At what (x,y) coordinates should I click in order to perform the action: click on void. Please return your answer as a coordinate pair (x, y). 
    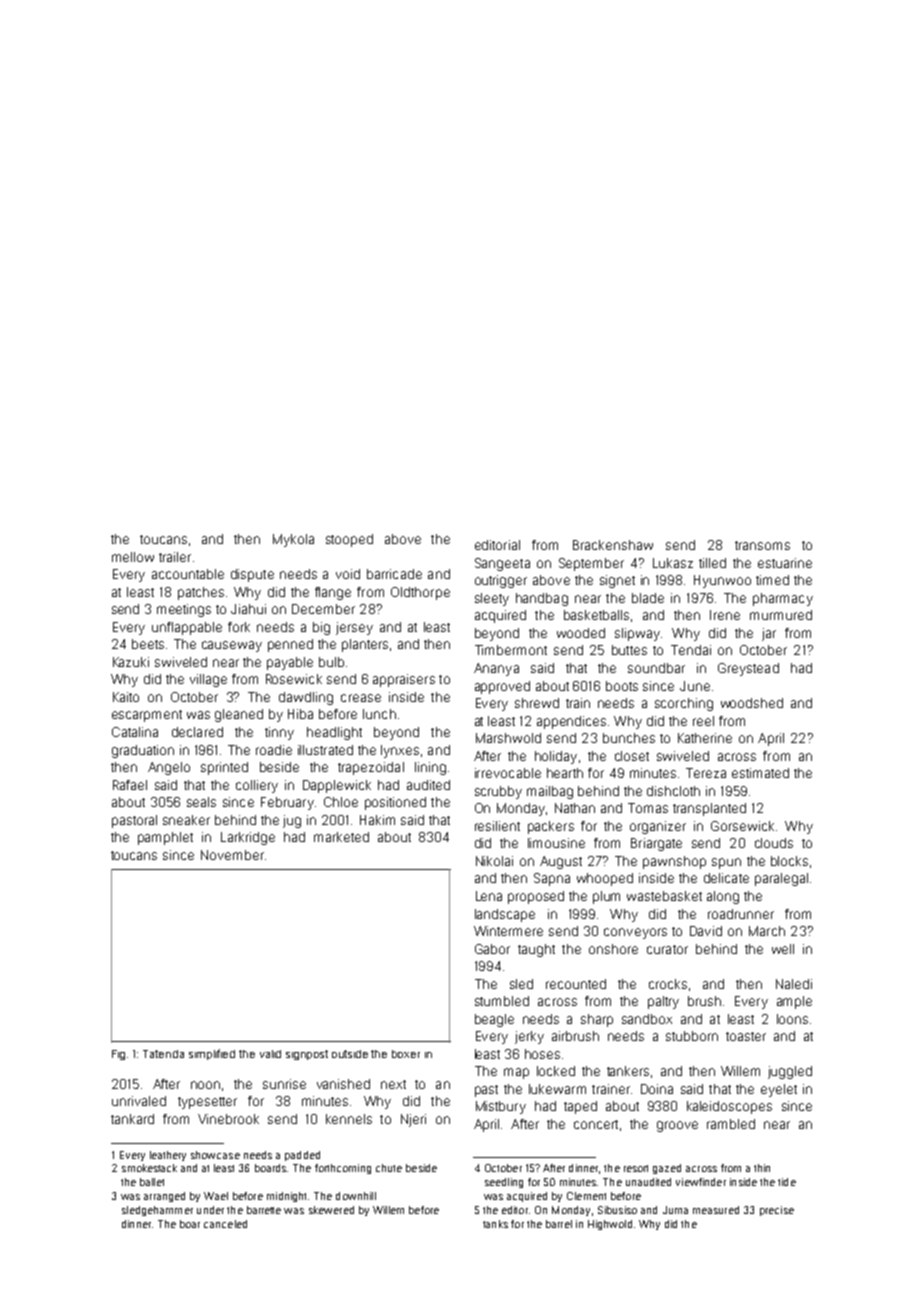
    Looking at the image, I should click on (348, 574).
